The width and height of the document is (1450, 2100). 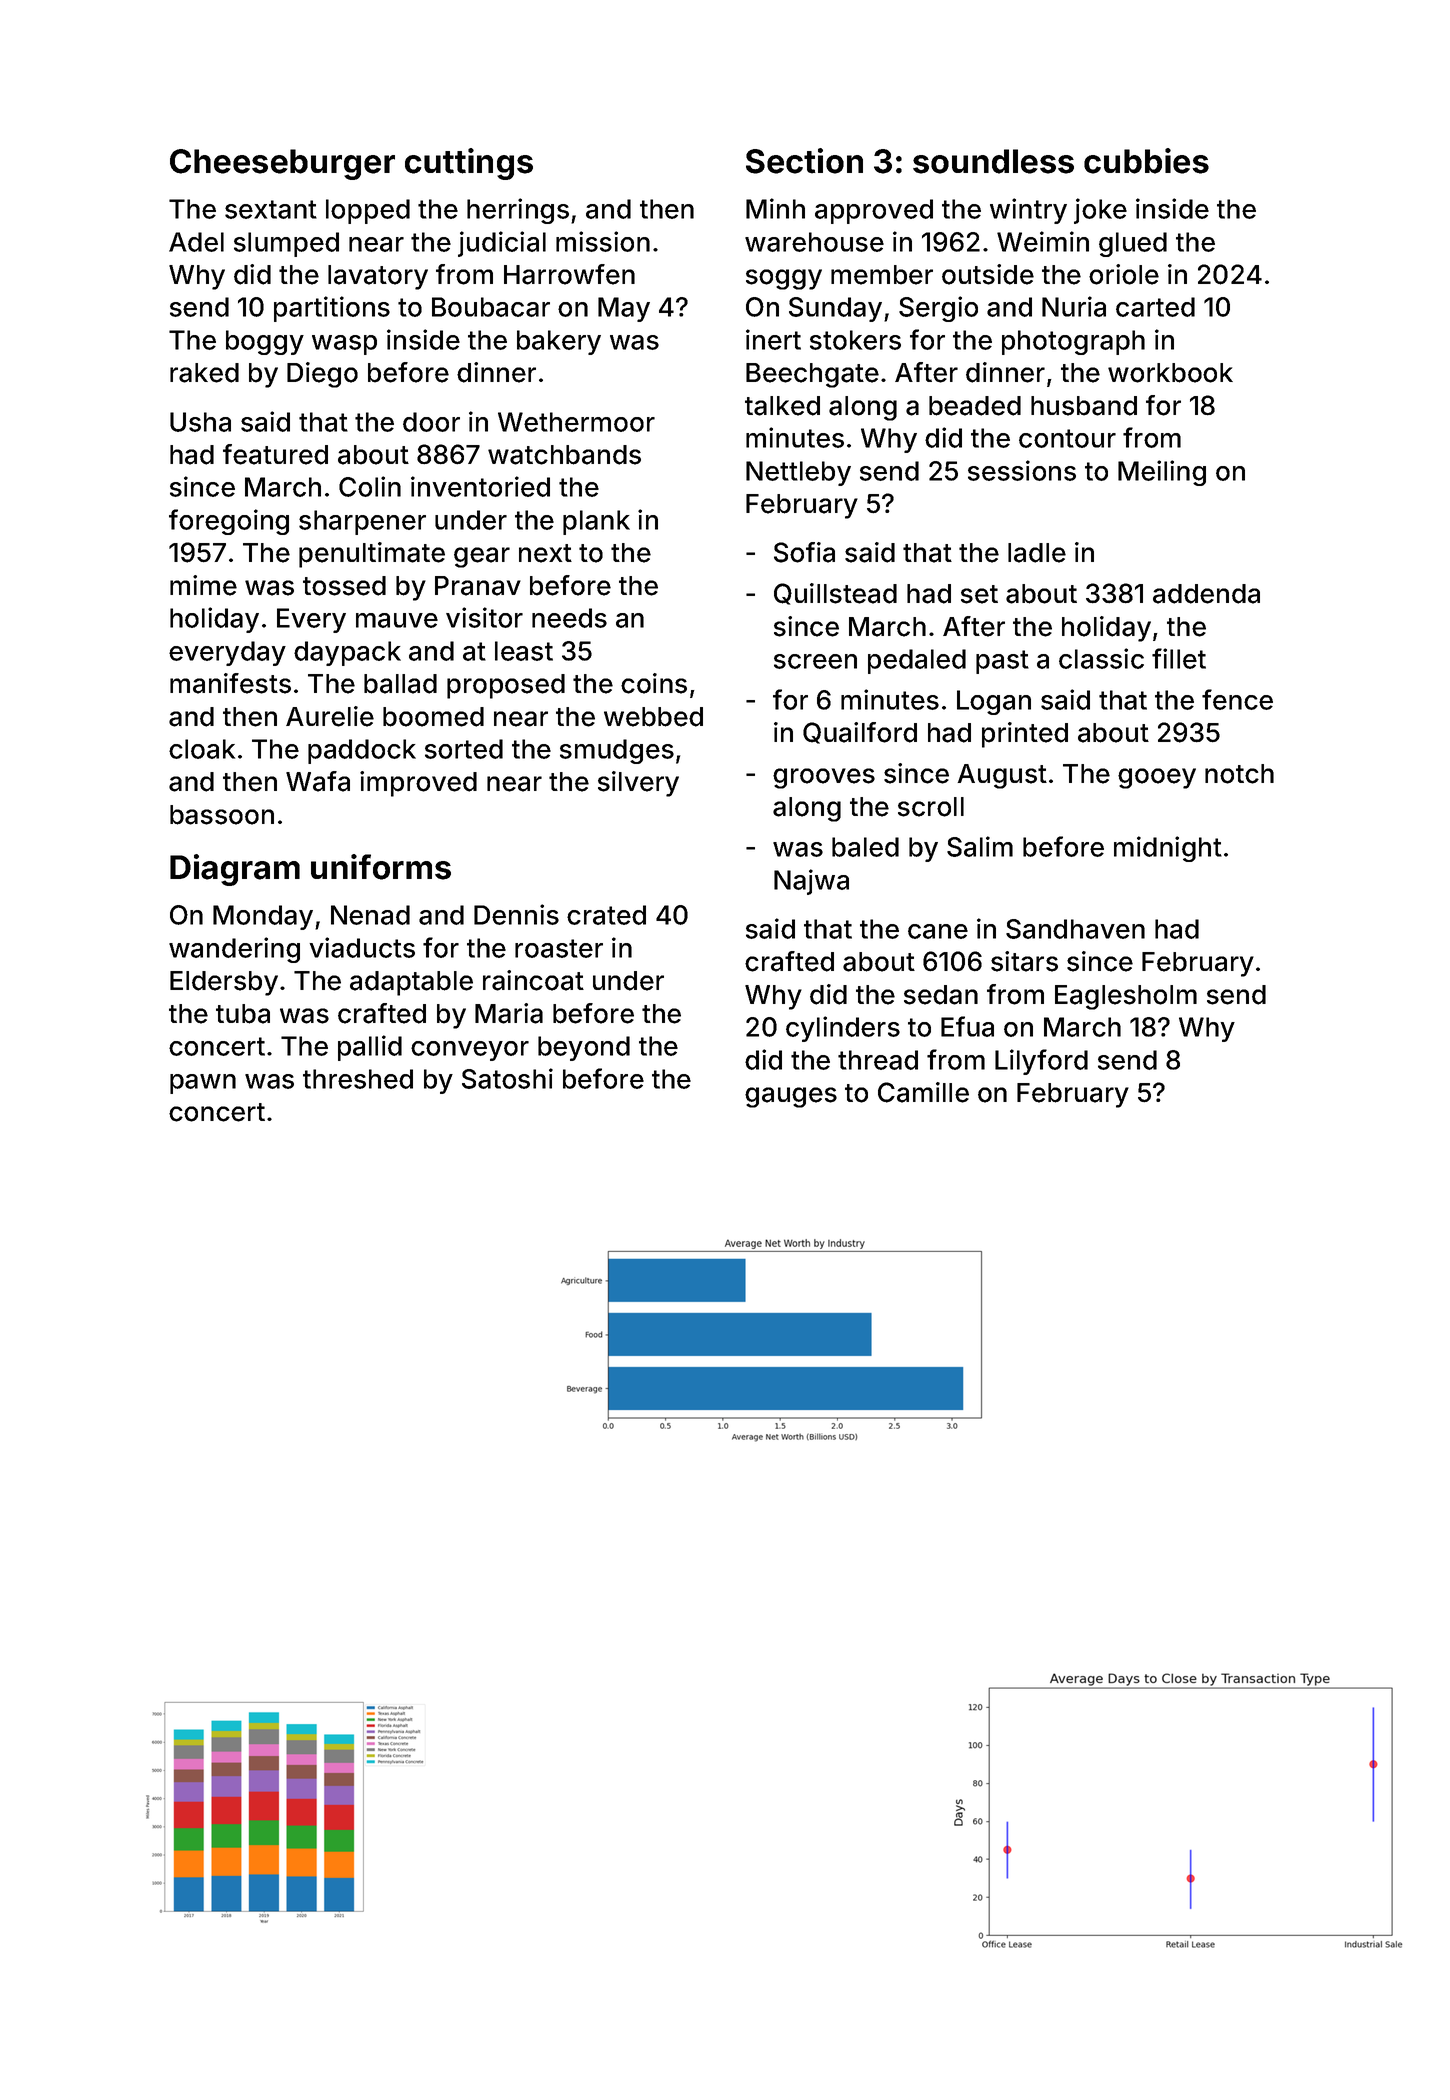 What do you see at coordinates (1146, 161) in the document?
I see `cubbies` at bounding box center [1146, 161].
